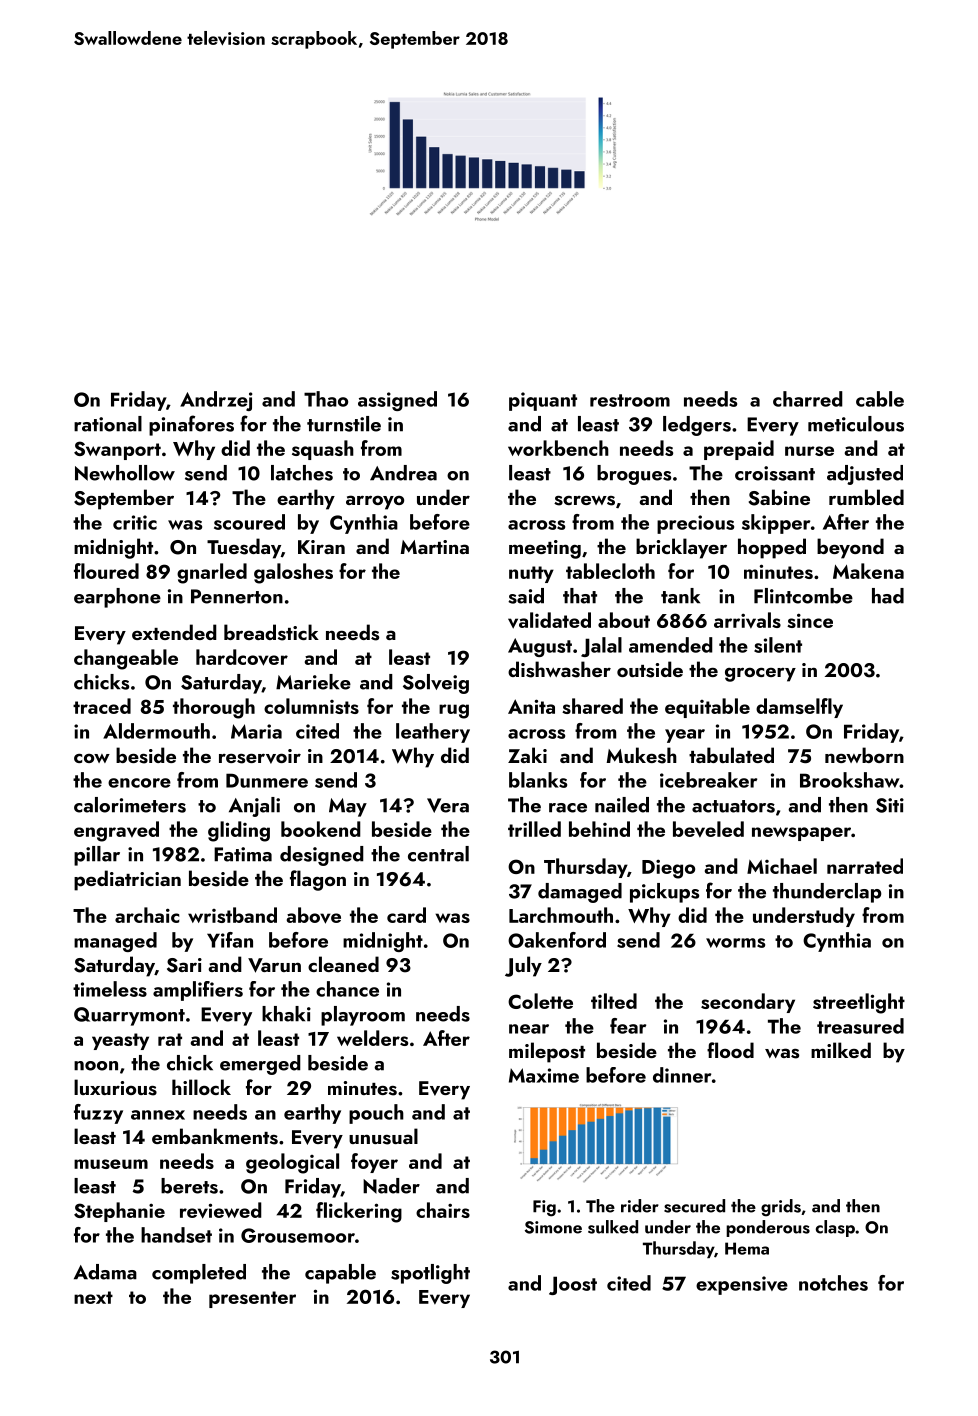 The image size is (978, 1416). What do you see at coordinates (326, 399) in the image?
I see `Thao` at bounding box center [326, 399].
